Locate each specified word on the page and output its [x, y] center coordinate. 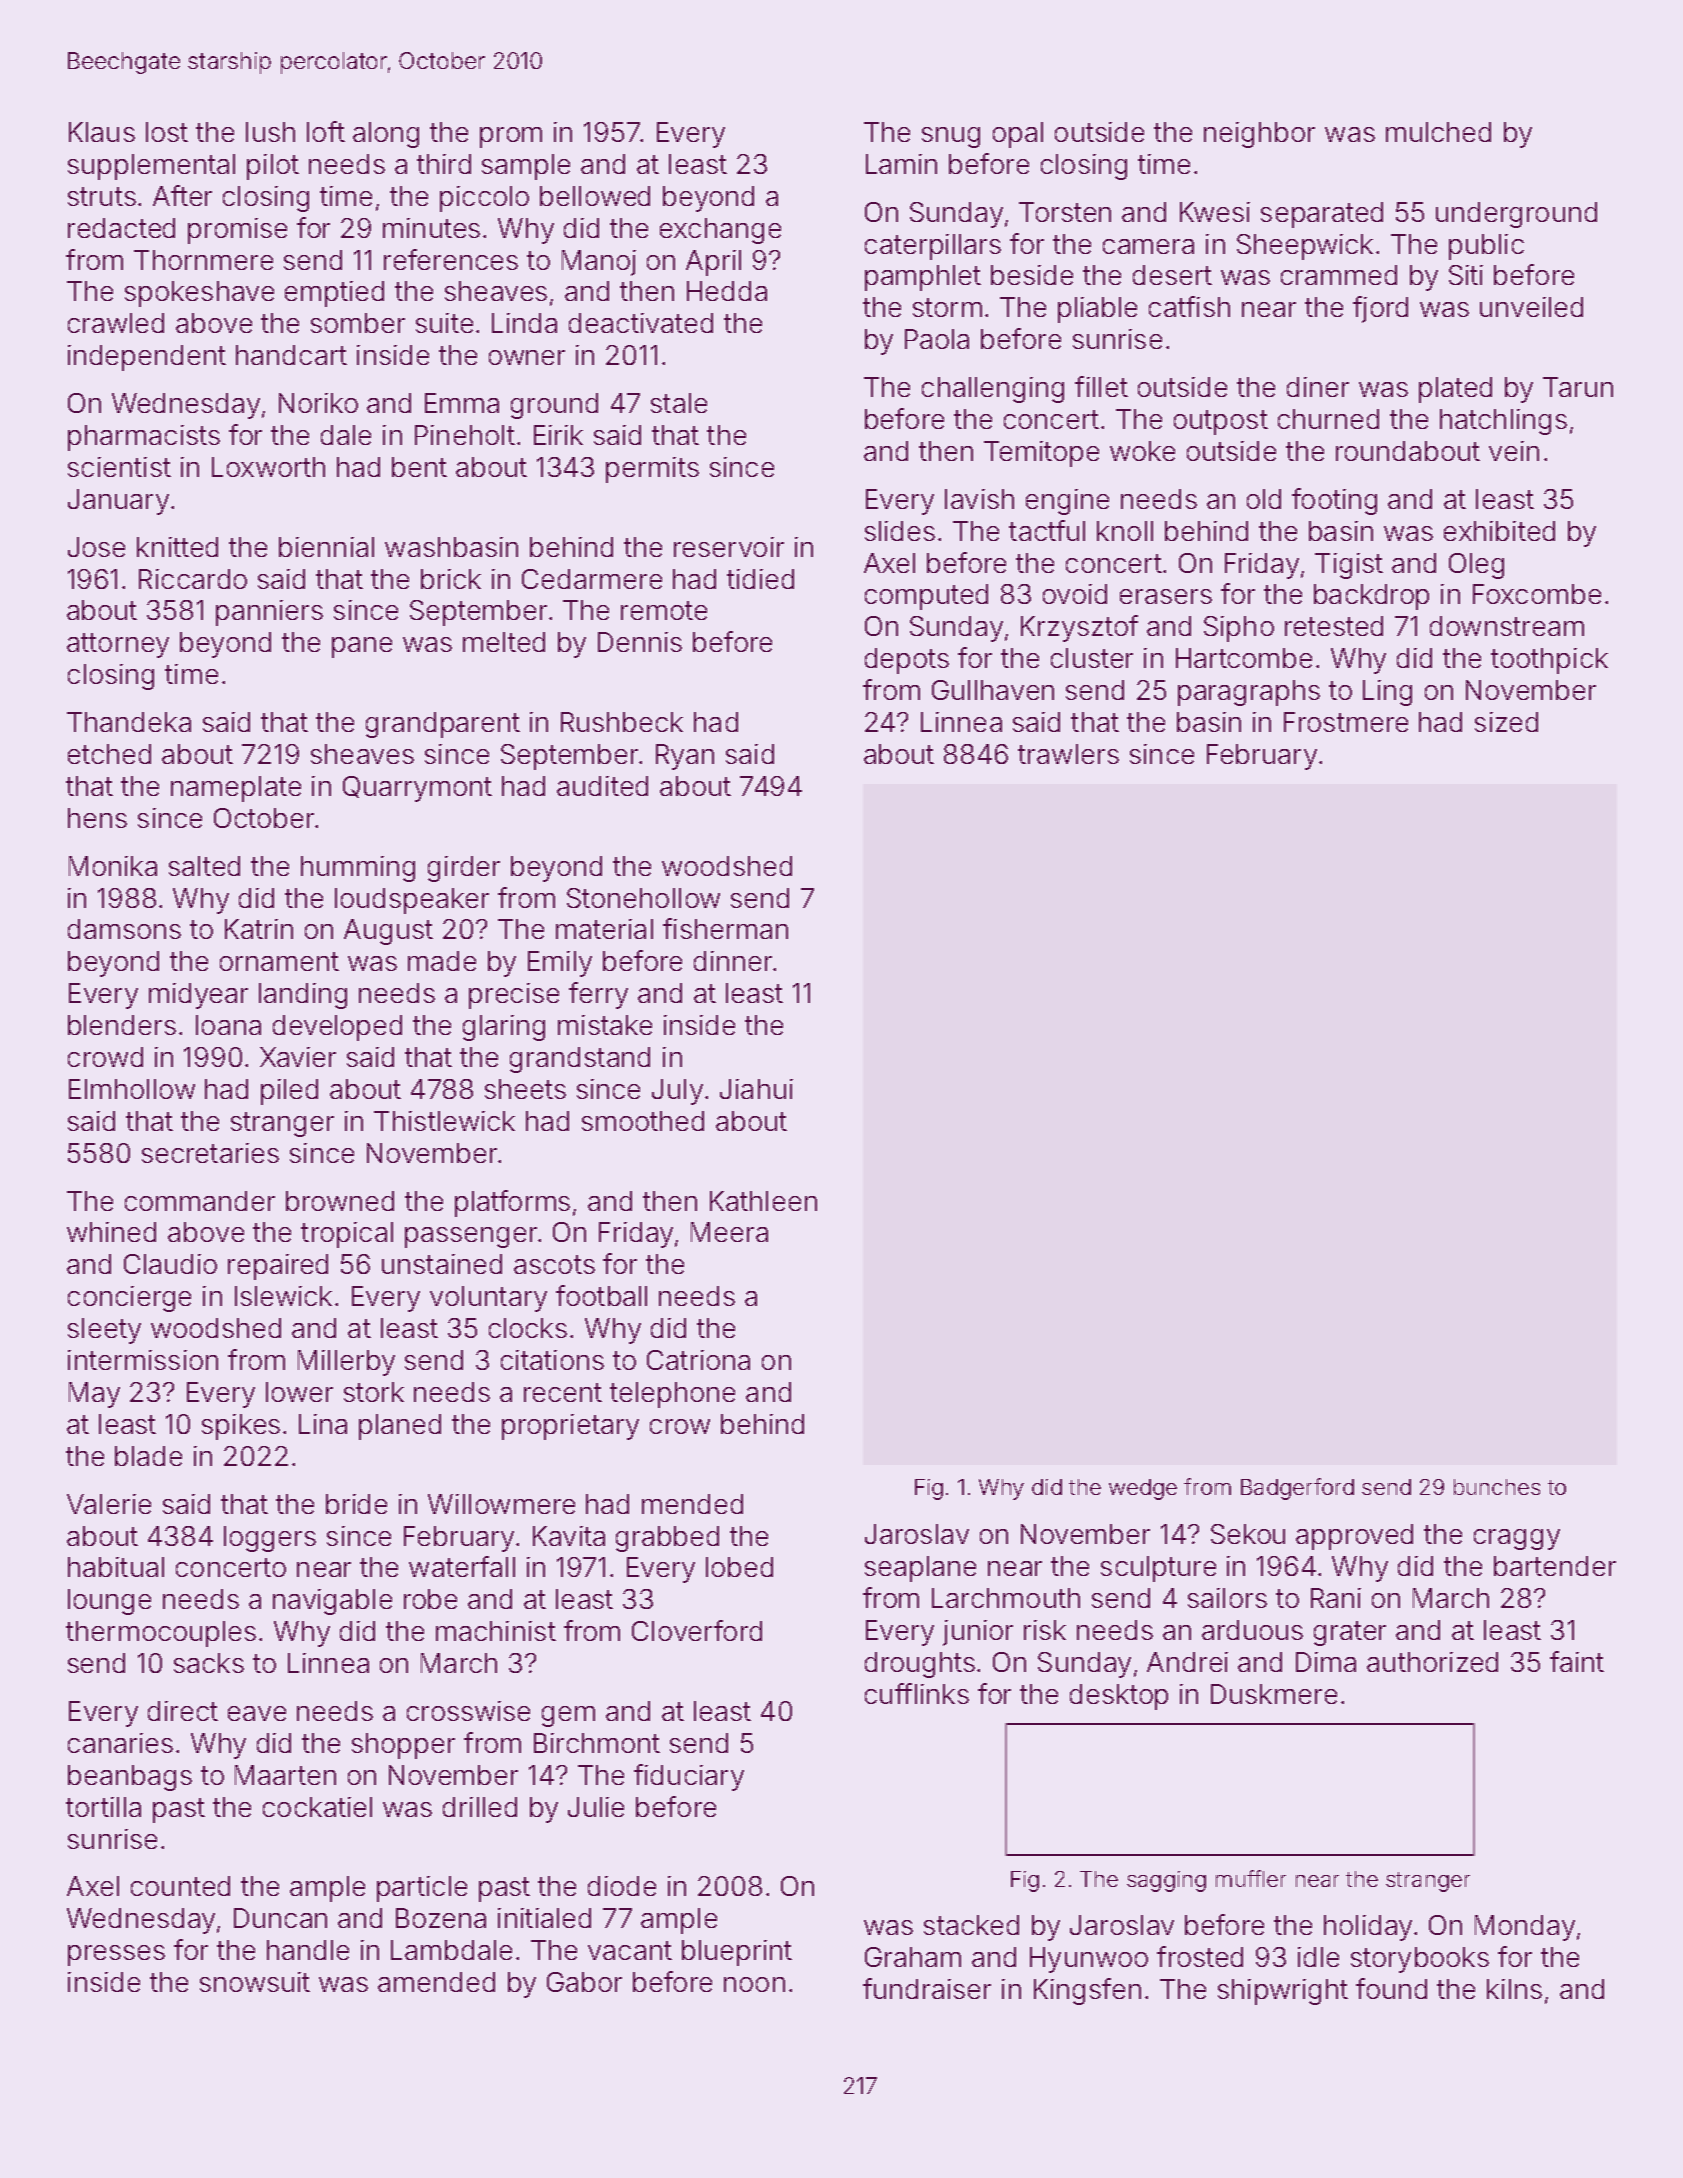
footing [1334, 501]
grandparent [443, 725]
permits [652, 470]
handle [308, 1950]
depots [907, 661]
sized [1506, 722]
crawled [116, 323]
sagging [1166, 1881]
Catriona [698, 1360]
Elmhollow [132, 1089]
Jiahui [756, 1089]
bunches [1497, 1487]
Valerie [109, 1504]
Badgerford [1297, 1489]
